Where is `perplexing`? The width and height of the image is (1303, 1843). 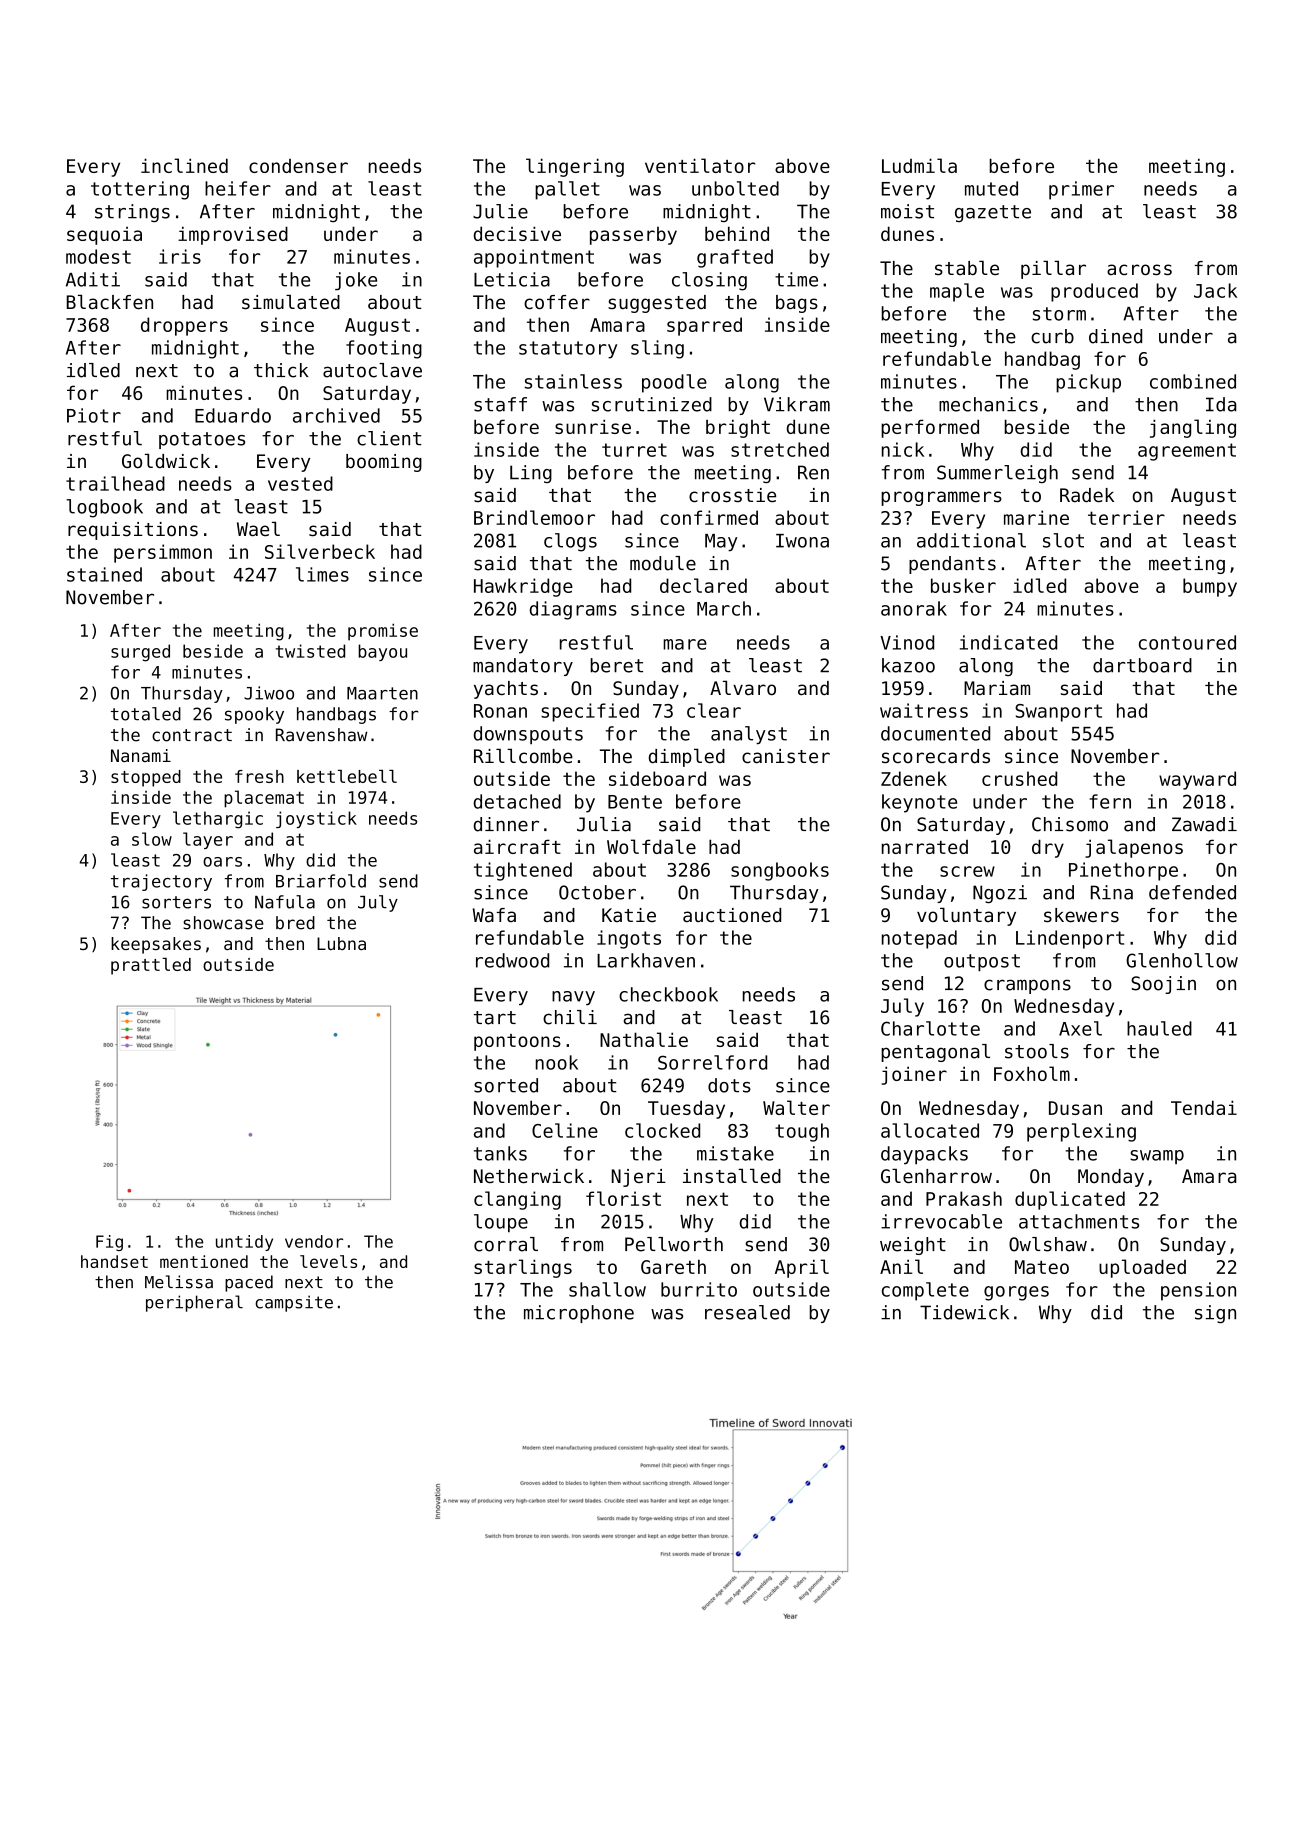 perplexing is located at coordinates (1081, 1132).
